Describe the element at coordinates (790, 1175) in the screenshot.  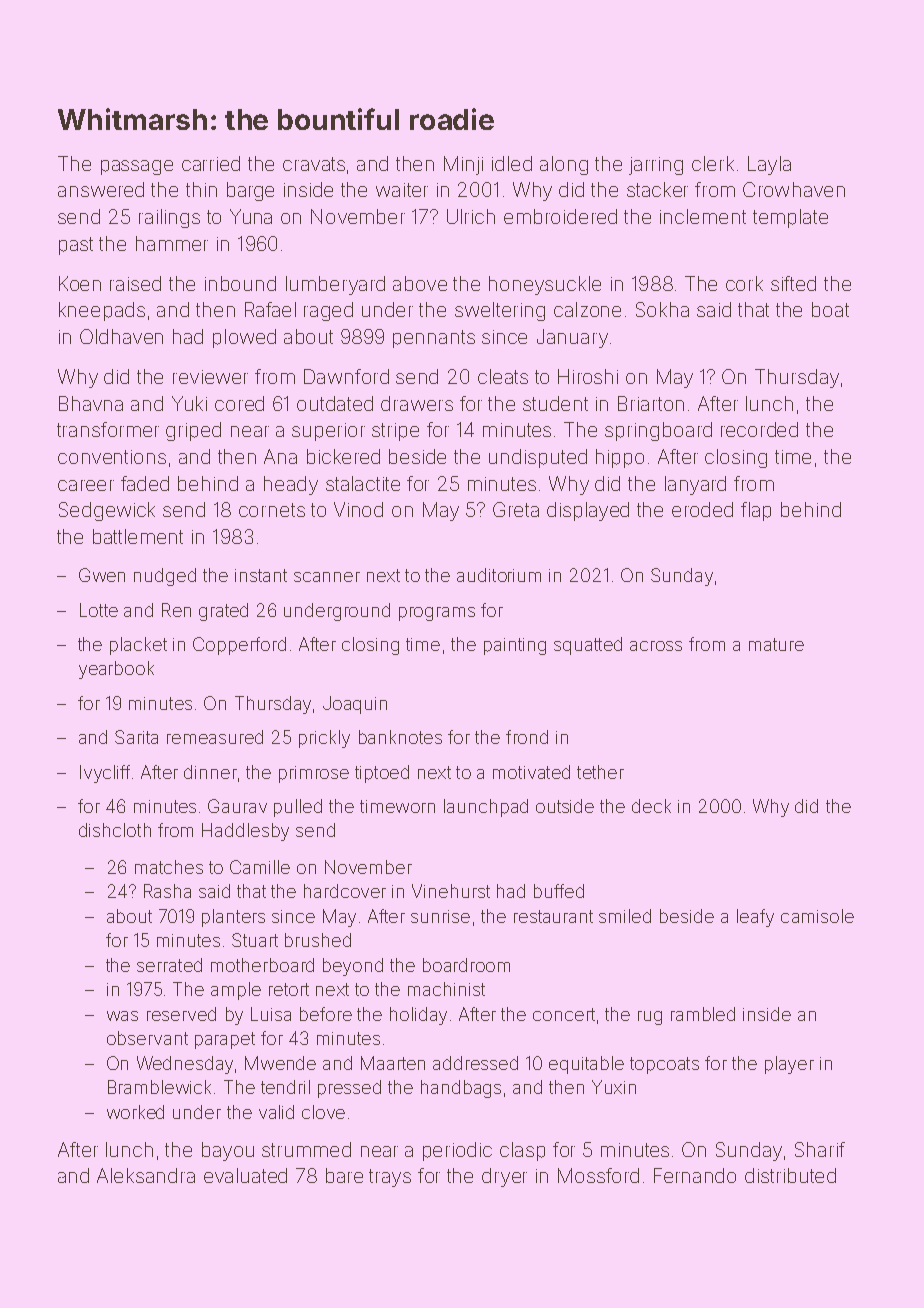
I see `distributed` at that location.
